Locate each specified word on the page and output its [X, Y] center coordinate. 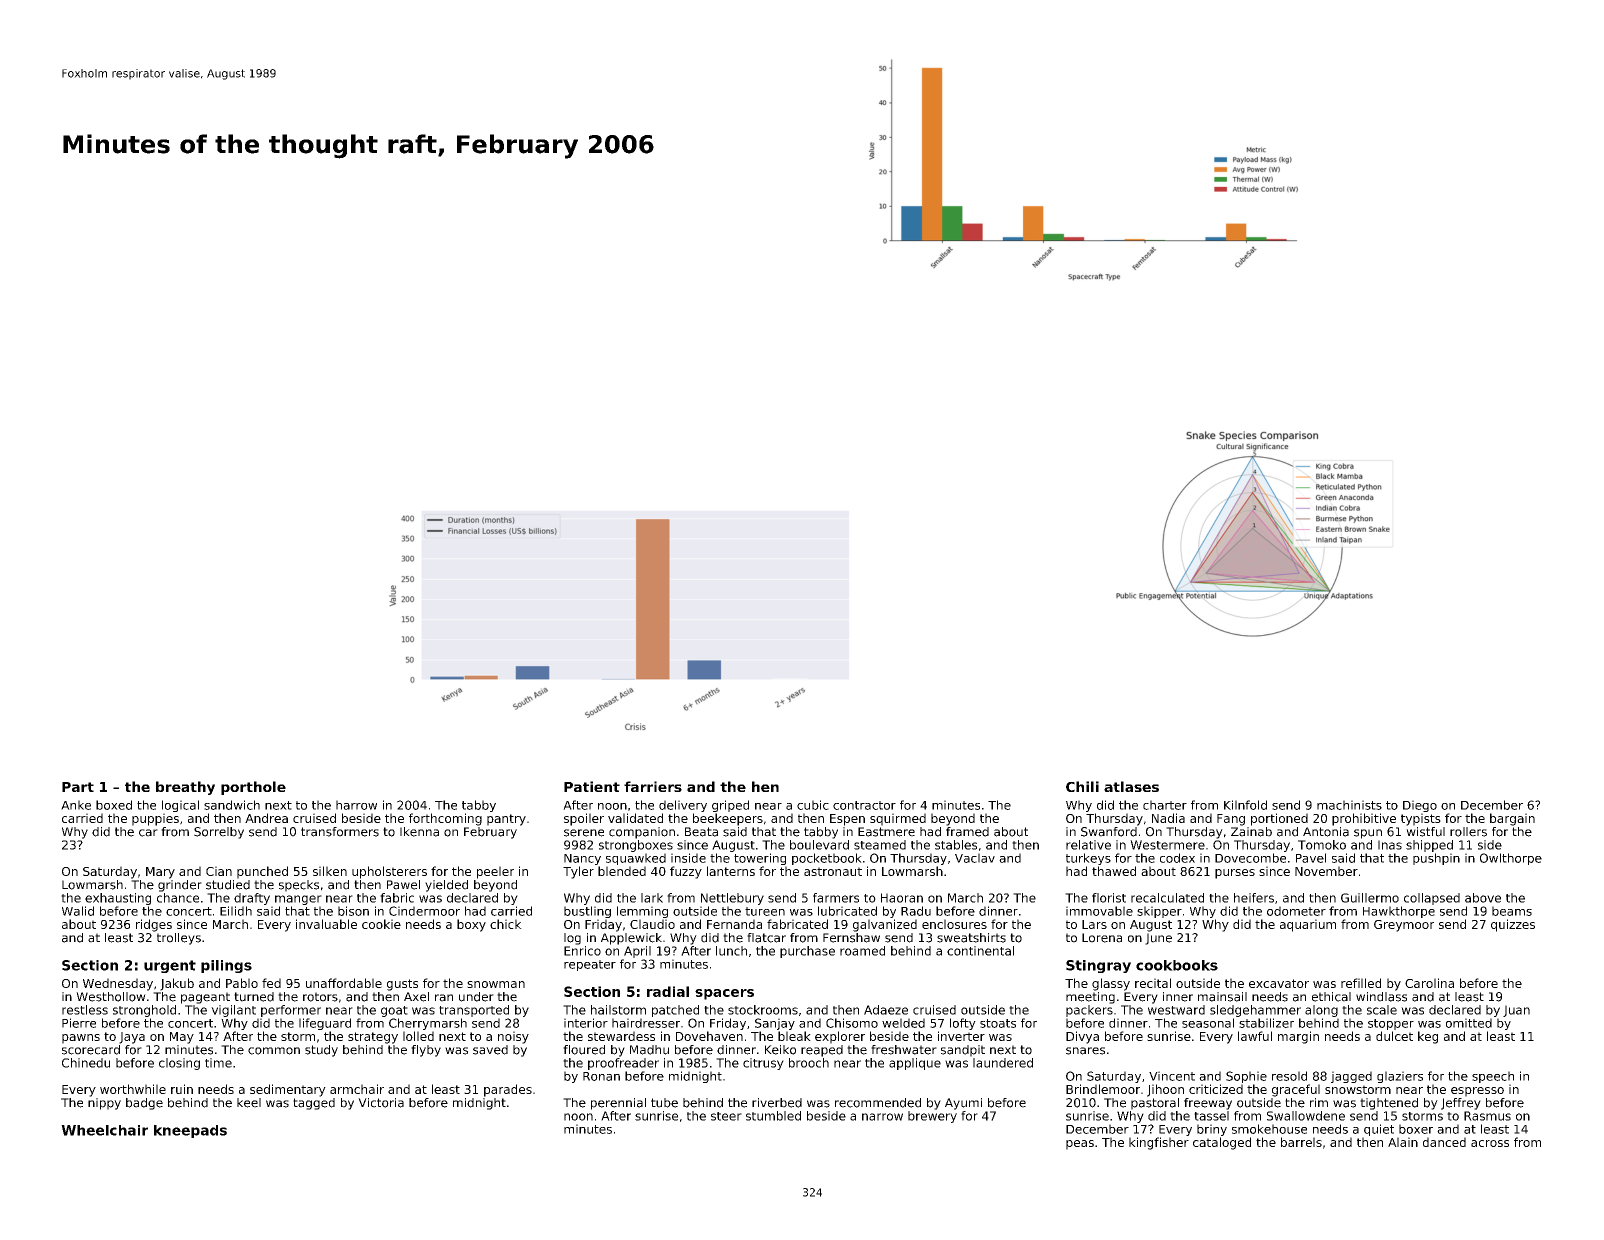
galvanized [885, 925]
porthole [253, 788]
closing [179, 1064]
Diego [1420, 806]
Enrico [582, 951]
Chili [1082, 786]
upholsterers [389, 872]
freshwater [904, 1050]
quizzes [1513, 925]
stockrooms [763, 1010]
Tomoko [1322, 845]
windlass [1381, 997]
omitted [1469, 1023]
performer [291, 1011]
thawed [1114, 871]
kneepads [190, 1131]
